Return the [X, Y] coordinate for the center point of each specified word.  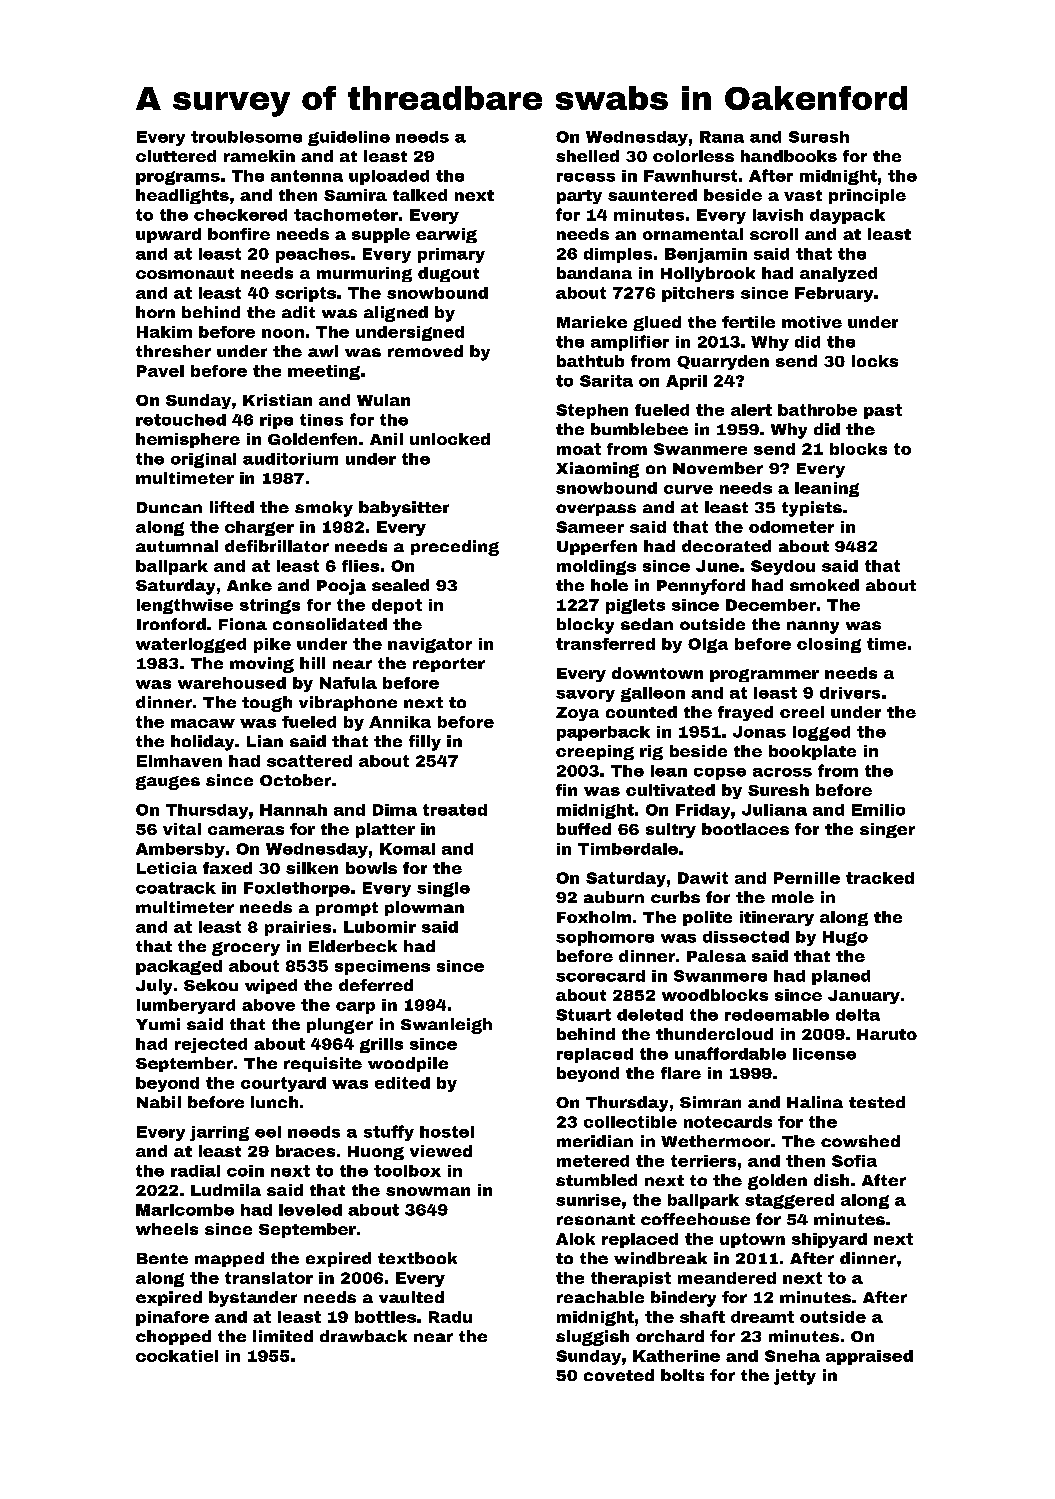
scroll [774, 234]
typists [812, 509]
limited [283, 1336]
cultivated [670, 790]
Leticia [167, 868]
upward [168, 235]
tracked [880, 878]
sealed [400, 585]
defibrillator [277, 546]
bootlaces [745, 829]
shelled [587, 156]
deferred [376, 985]
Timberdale [628, 849]
